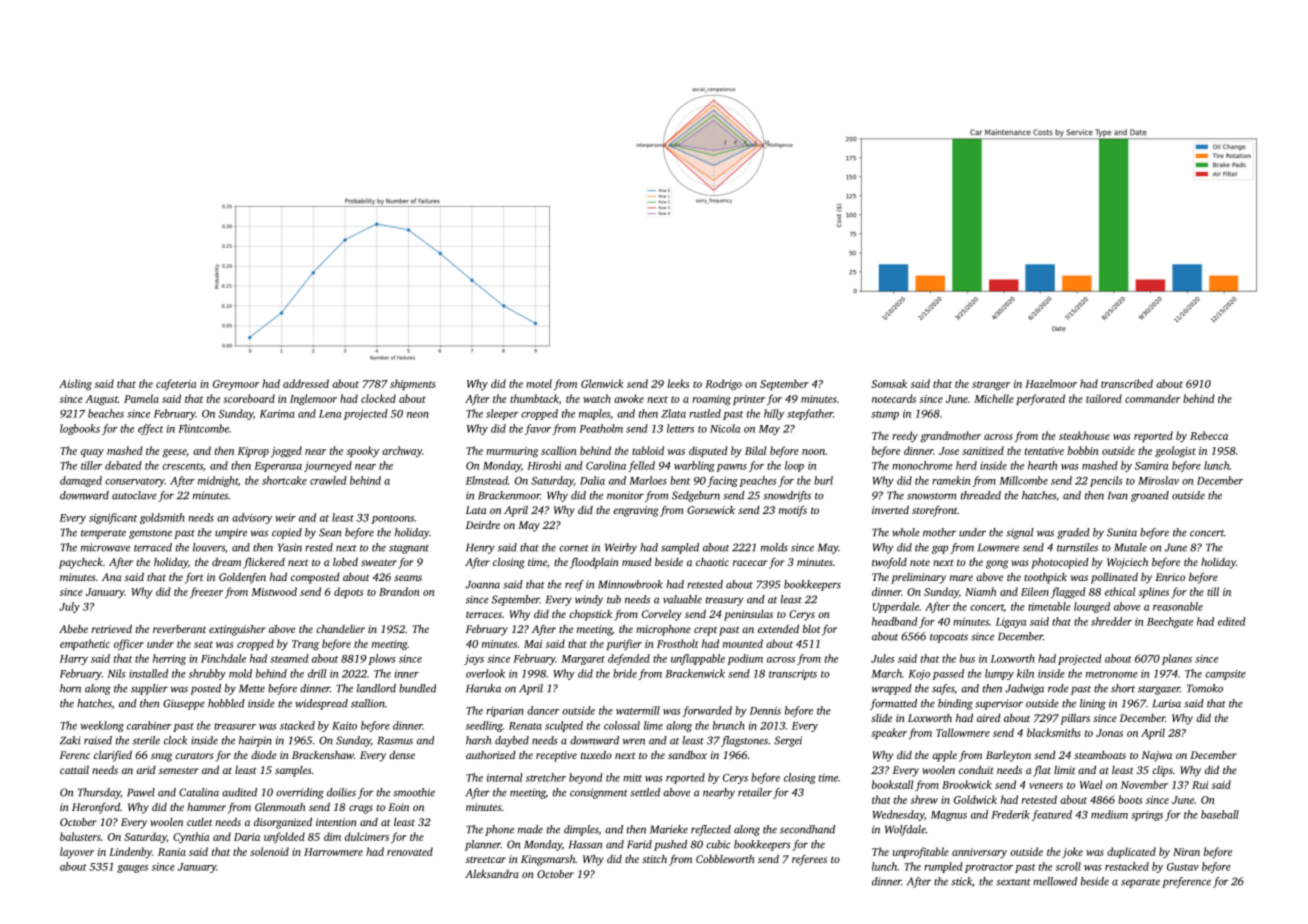  I want to click on Ivan, so click(1118, 495).
